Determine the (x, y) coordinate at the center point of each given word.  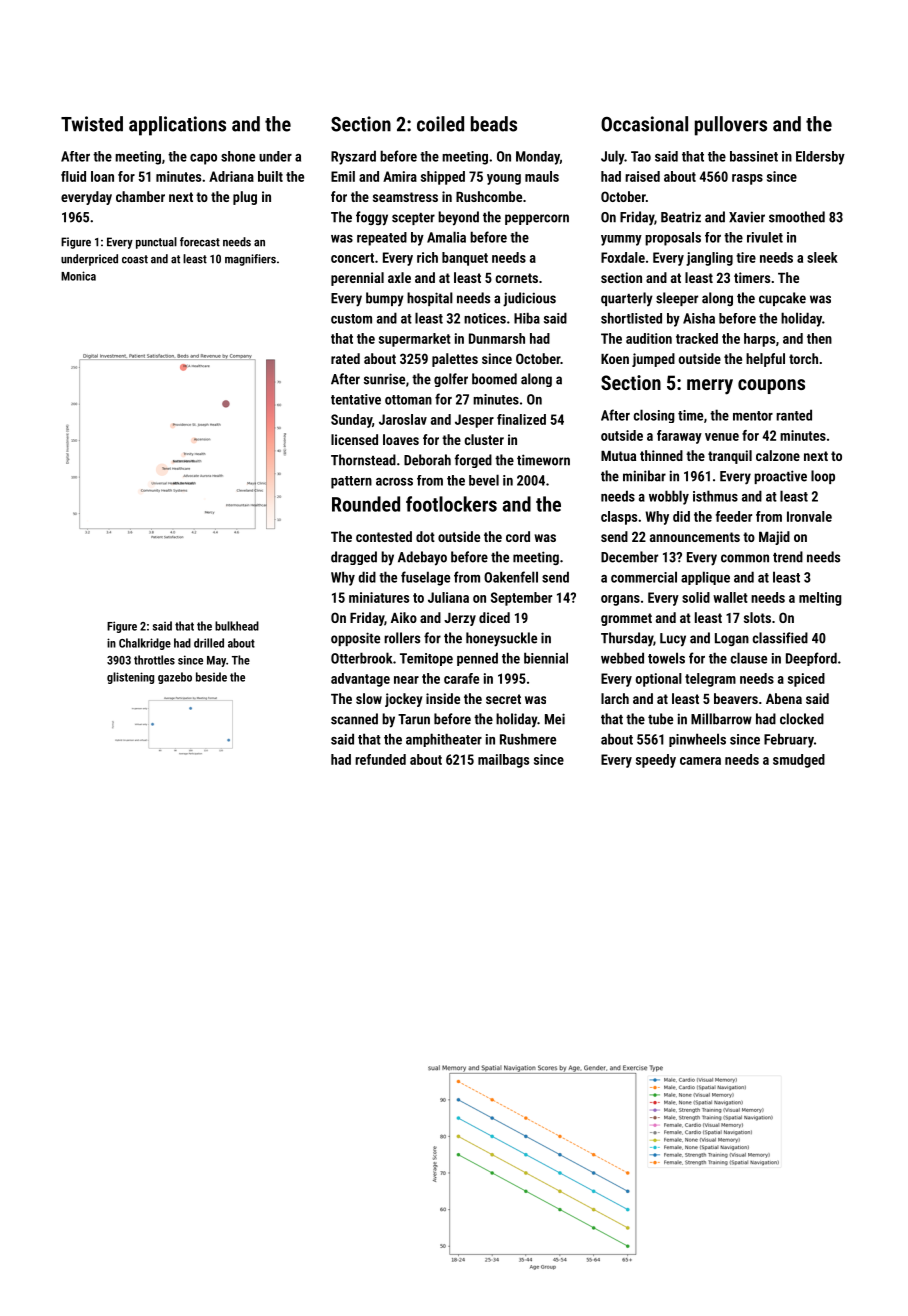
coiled (440, 124)
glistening (130, 678)
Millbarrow (721, 719)
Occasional (644, 124)
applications (177, 126)
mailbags (503, 761)
